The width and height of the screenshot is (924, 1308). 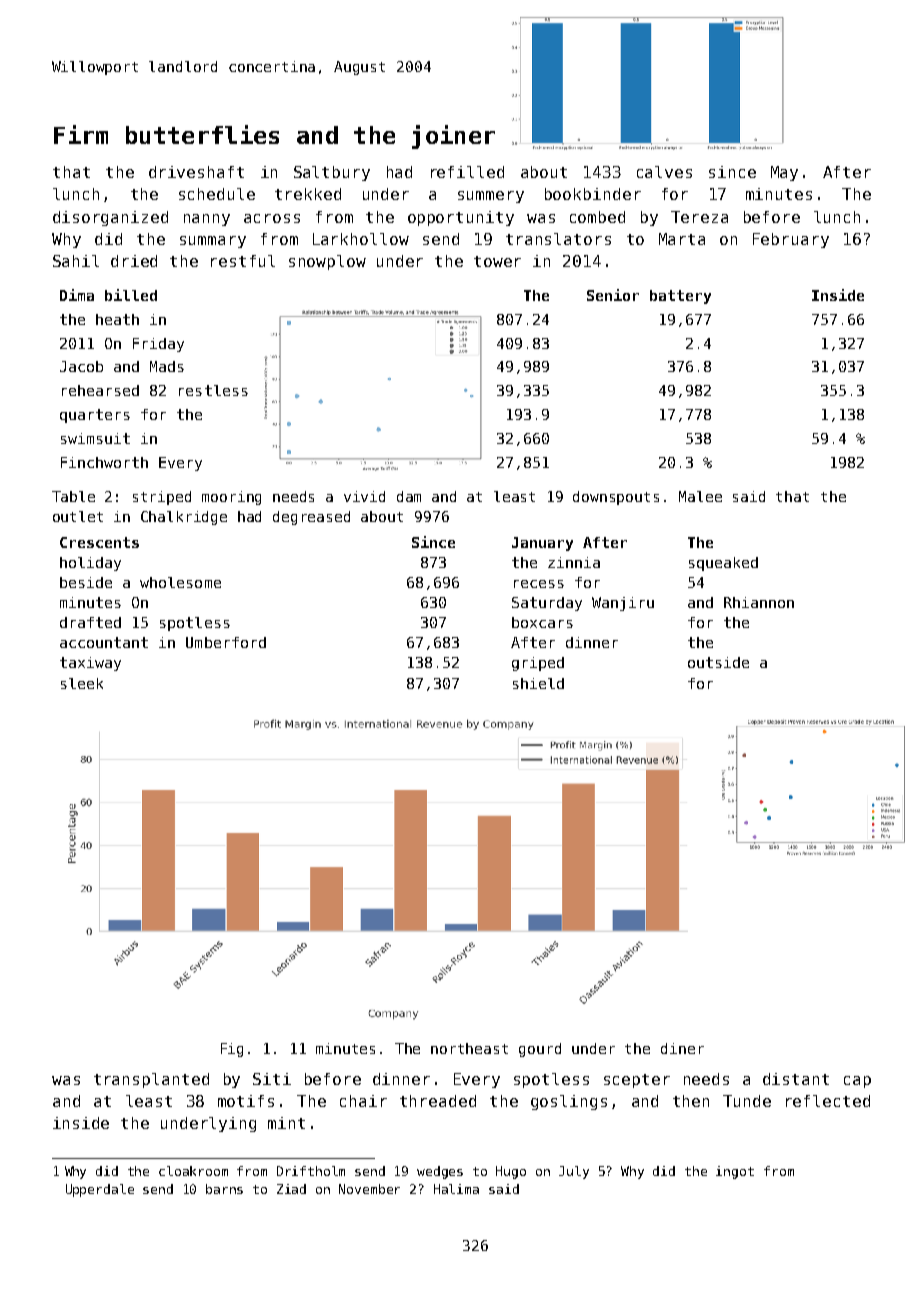 What do you see at coordinates (202, 134) in the screenshot?
I see `butterflies` at bounding box center [202, 134].
